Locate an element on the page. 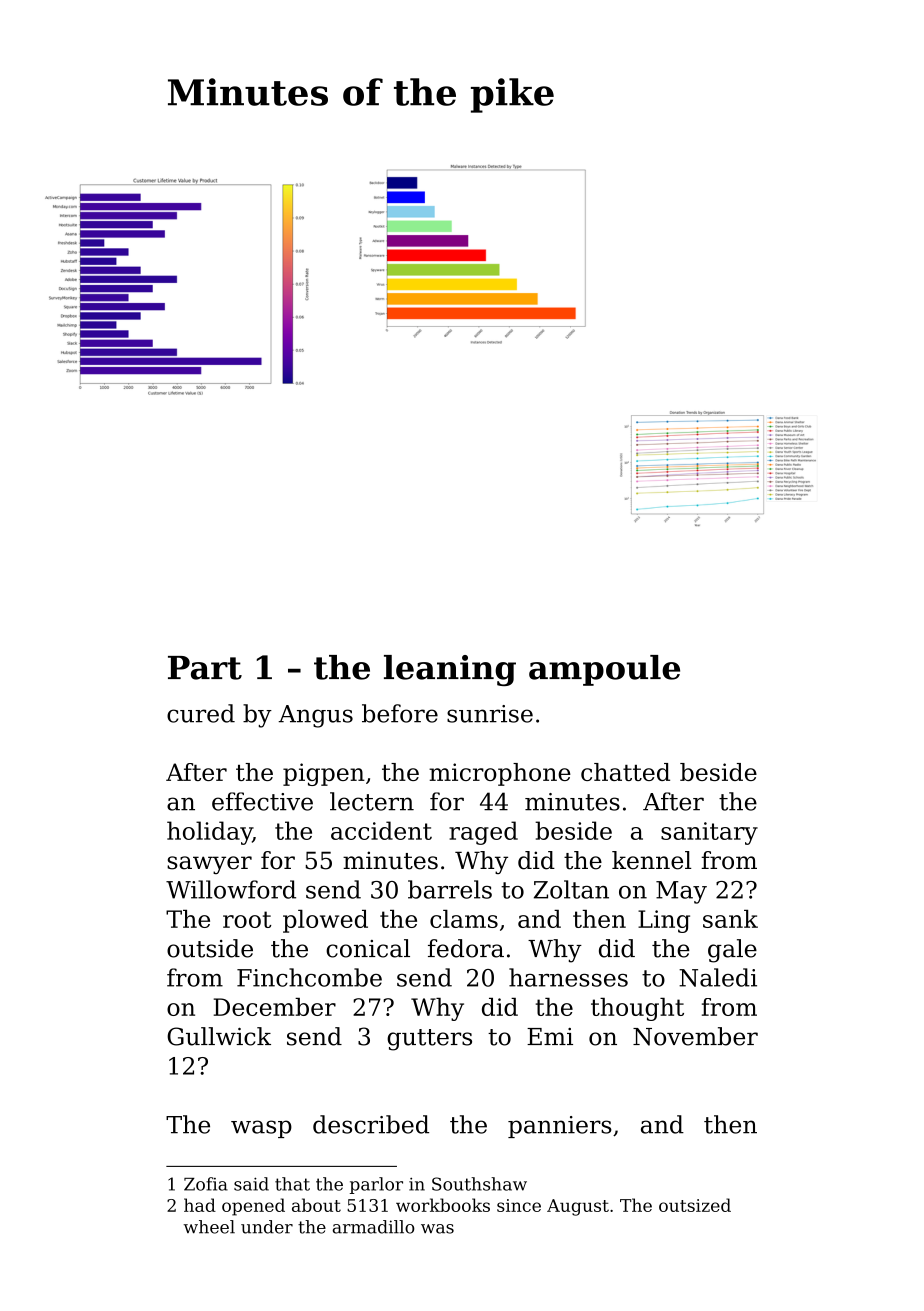  outside is located at coordinates (210, 948).
